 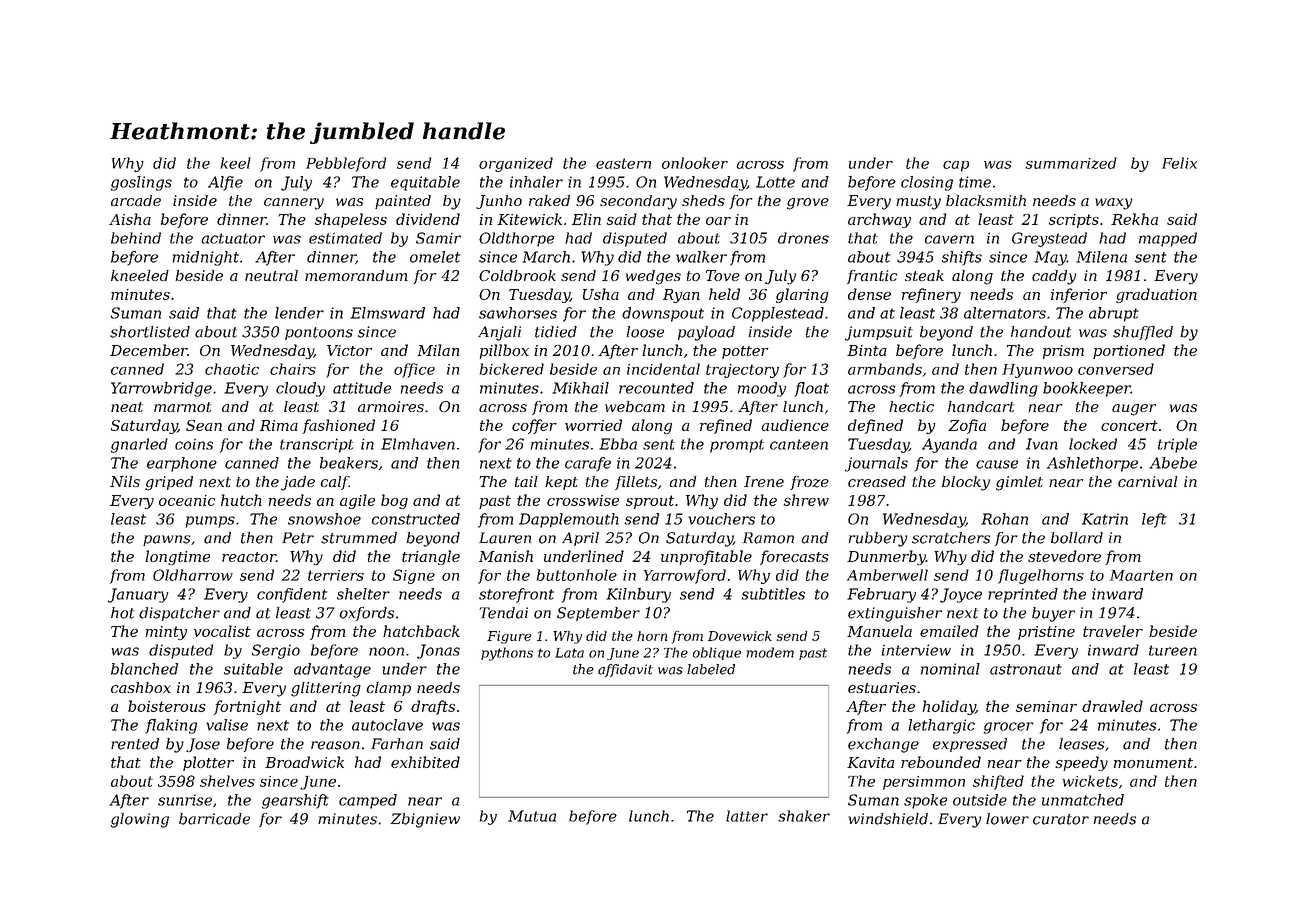 I want to click on Aisha, so click(x=130, y=219).
